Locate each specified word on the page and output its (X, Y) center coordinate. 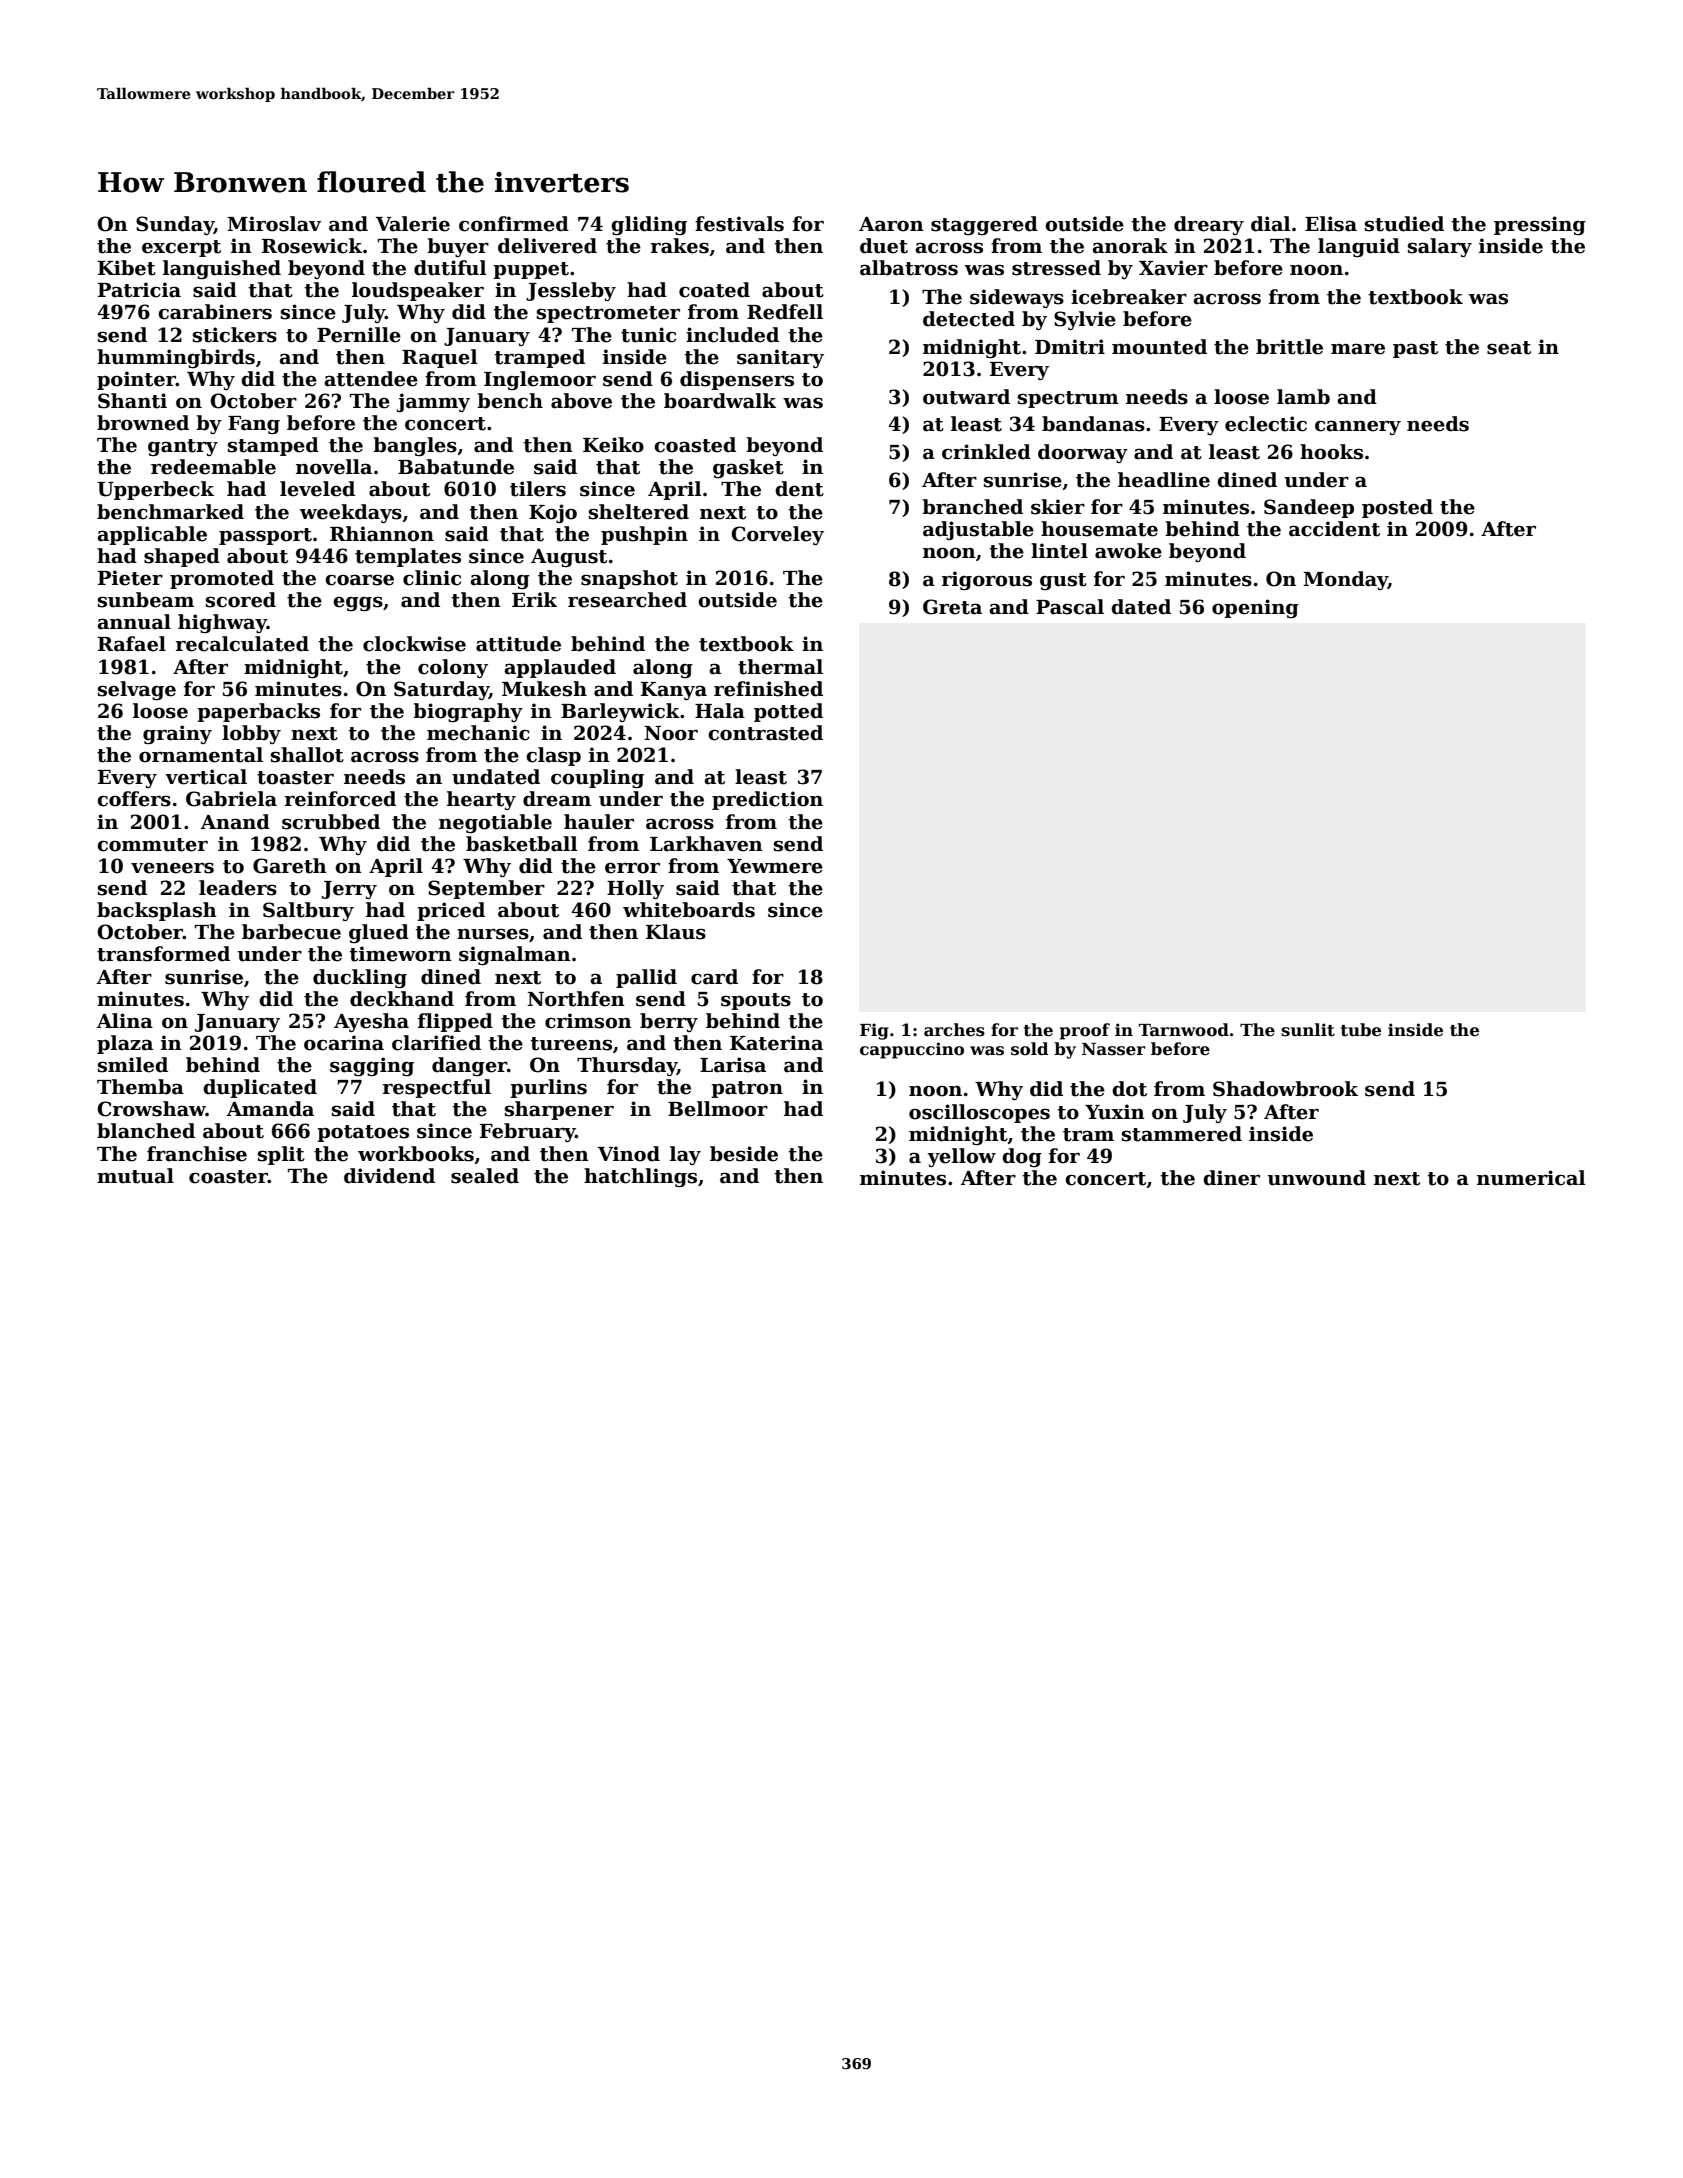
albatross (909, 268)
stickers (235, 335)
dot (1129, 1089)
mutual (135, 1176)
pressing (1540, 225)
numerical (1531, 1178)
